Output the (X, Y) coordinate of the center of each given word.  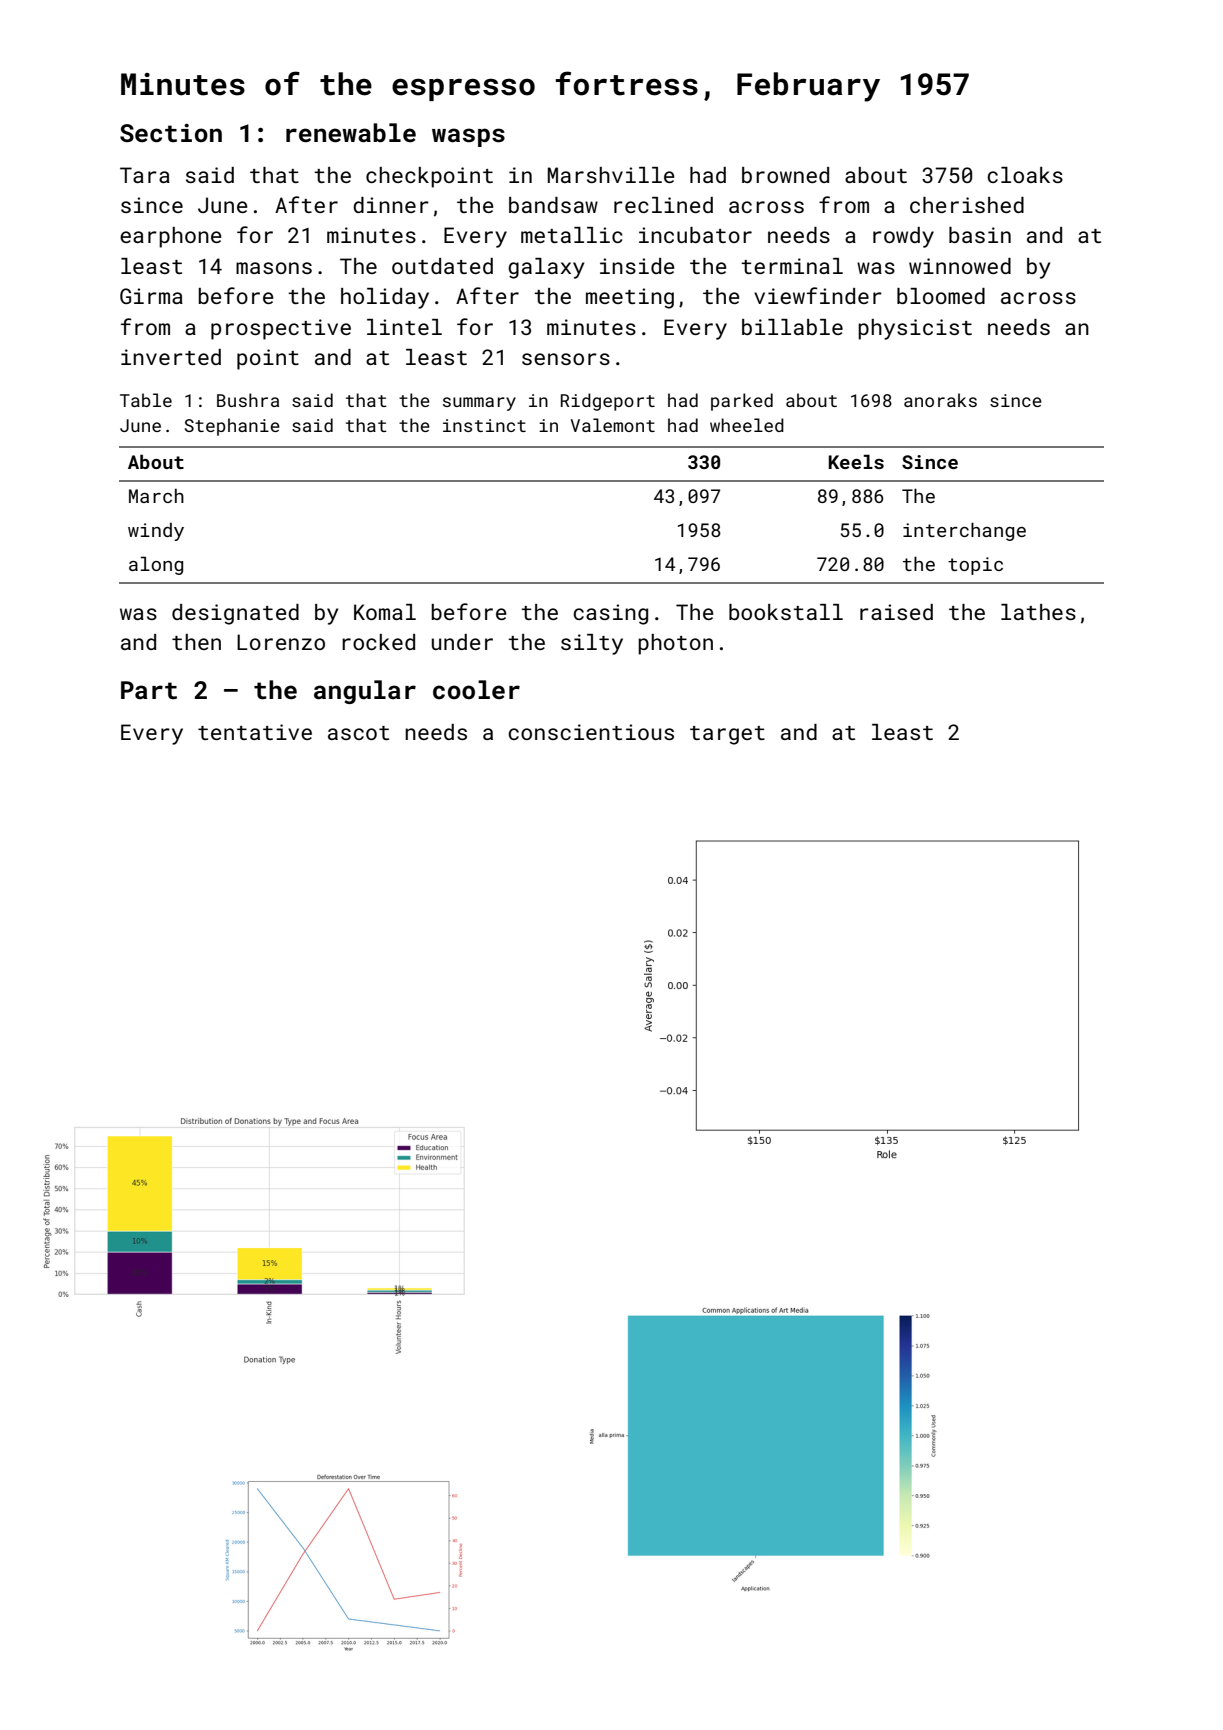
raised (896, 612)
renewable (351, 133)
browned (785, 175)
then (196, 642)
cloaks (1025, 175)
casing (610, 614)
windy (156, 532)
